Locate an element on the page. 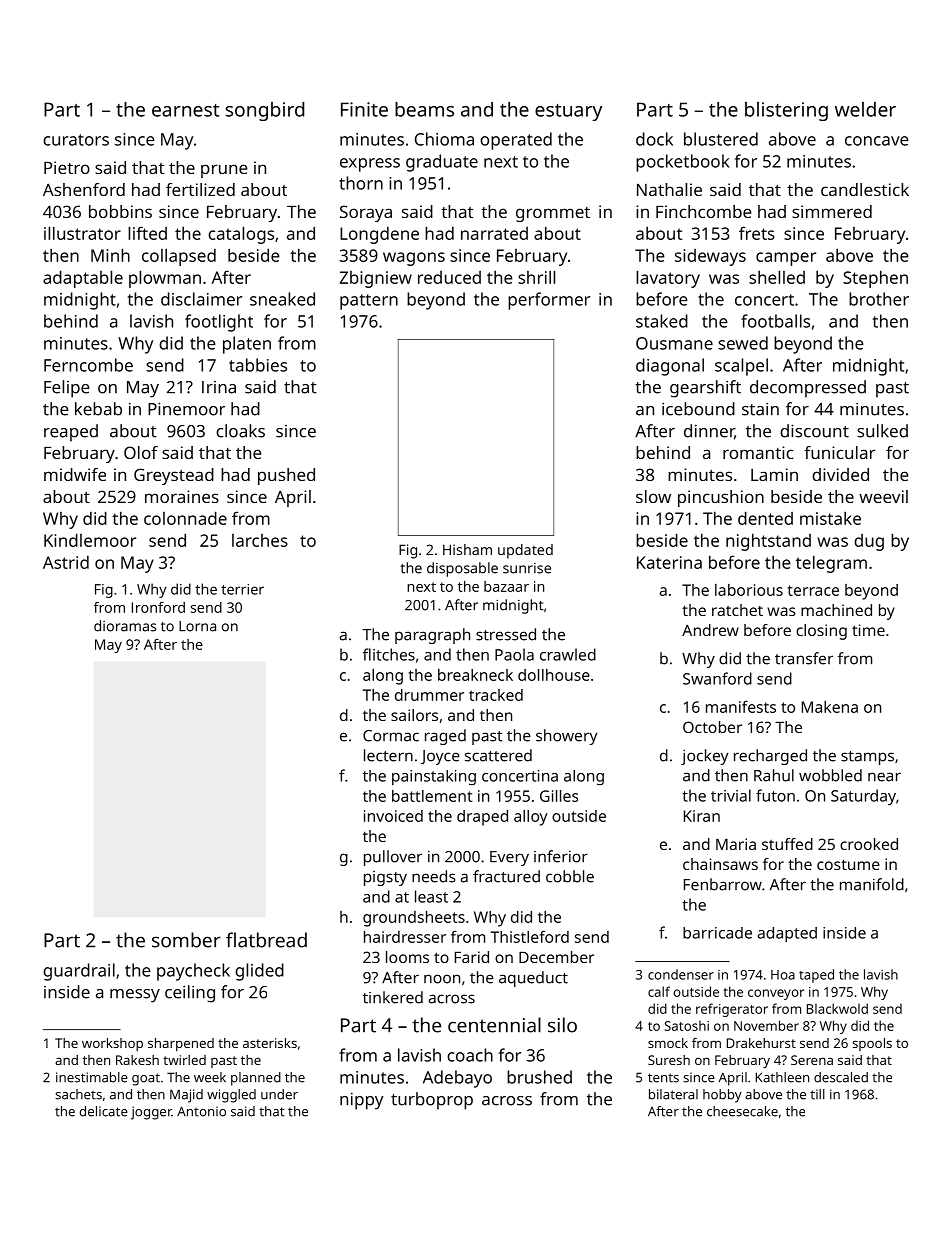 The height and width of the page is (1233, 952). lectern is located at coordinates (388, 755).
